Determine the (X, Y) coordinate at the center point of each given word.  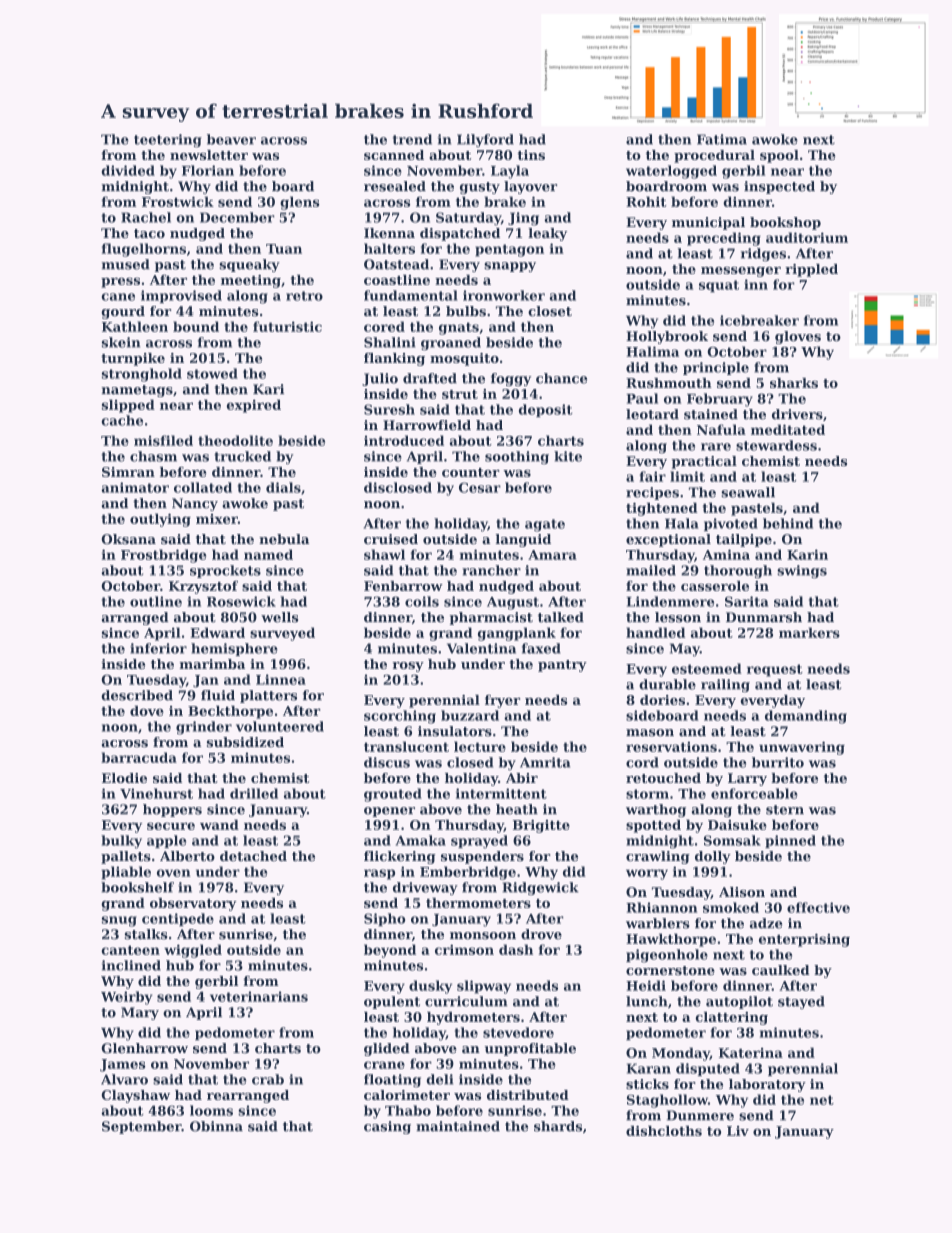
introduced (404, 440)
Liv (738, 1131)
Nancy (195, 504)
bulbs (466, 311)
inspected (779, 187)
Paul (642, 398)
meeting (251, 281)
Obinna (216, 1126)
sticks (647, 1084)
